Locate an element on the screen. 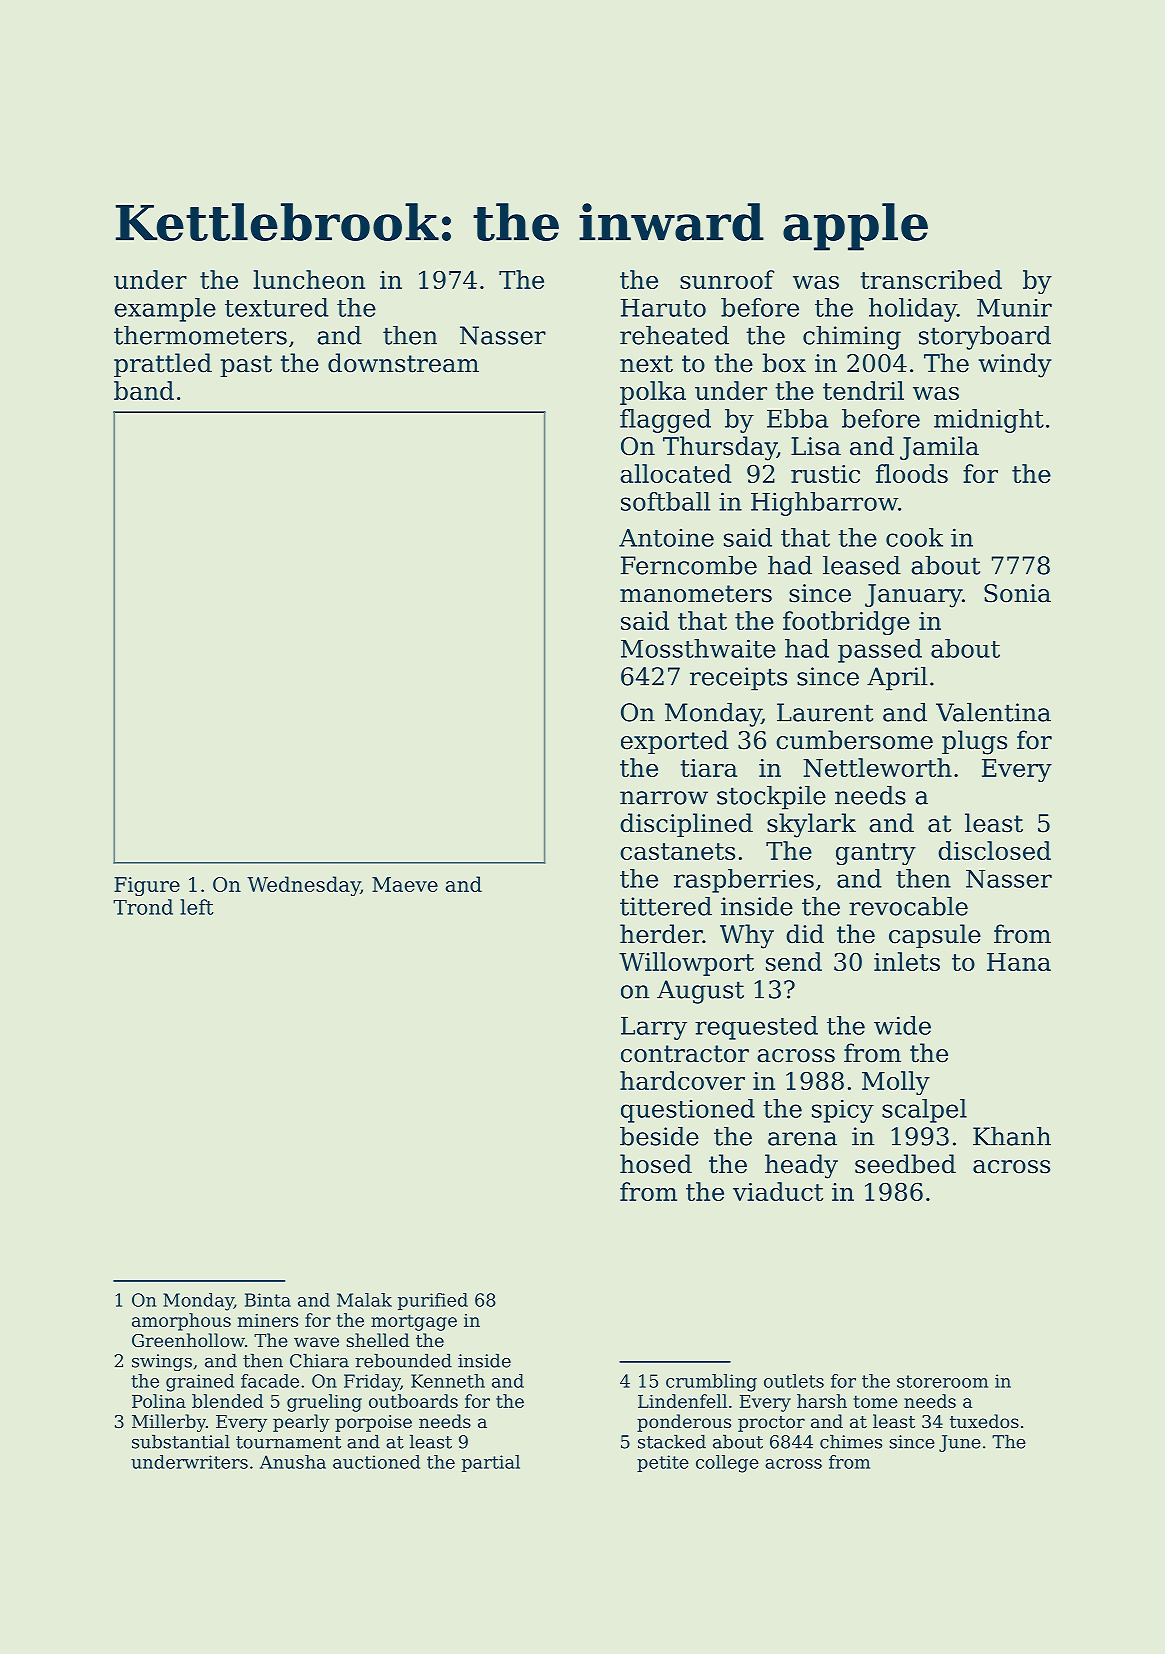 Image resolution: width=1165 pixels, height=1654 pixels. porpoise is located at coordinates (373, 1423).
